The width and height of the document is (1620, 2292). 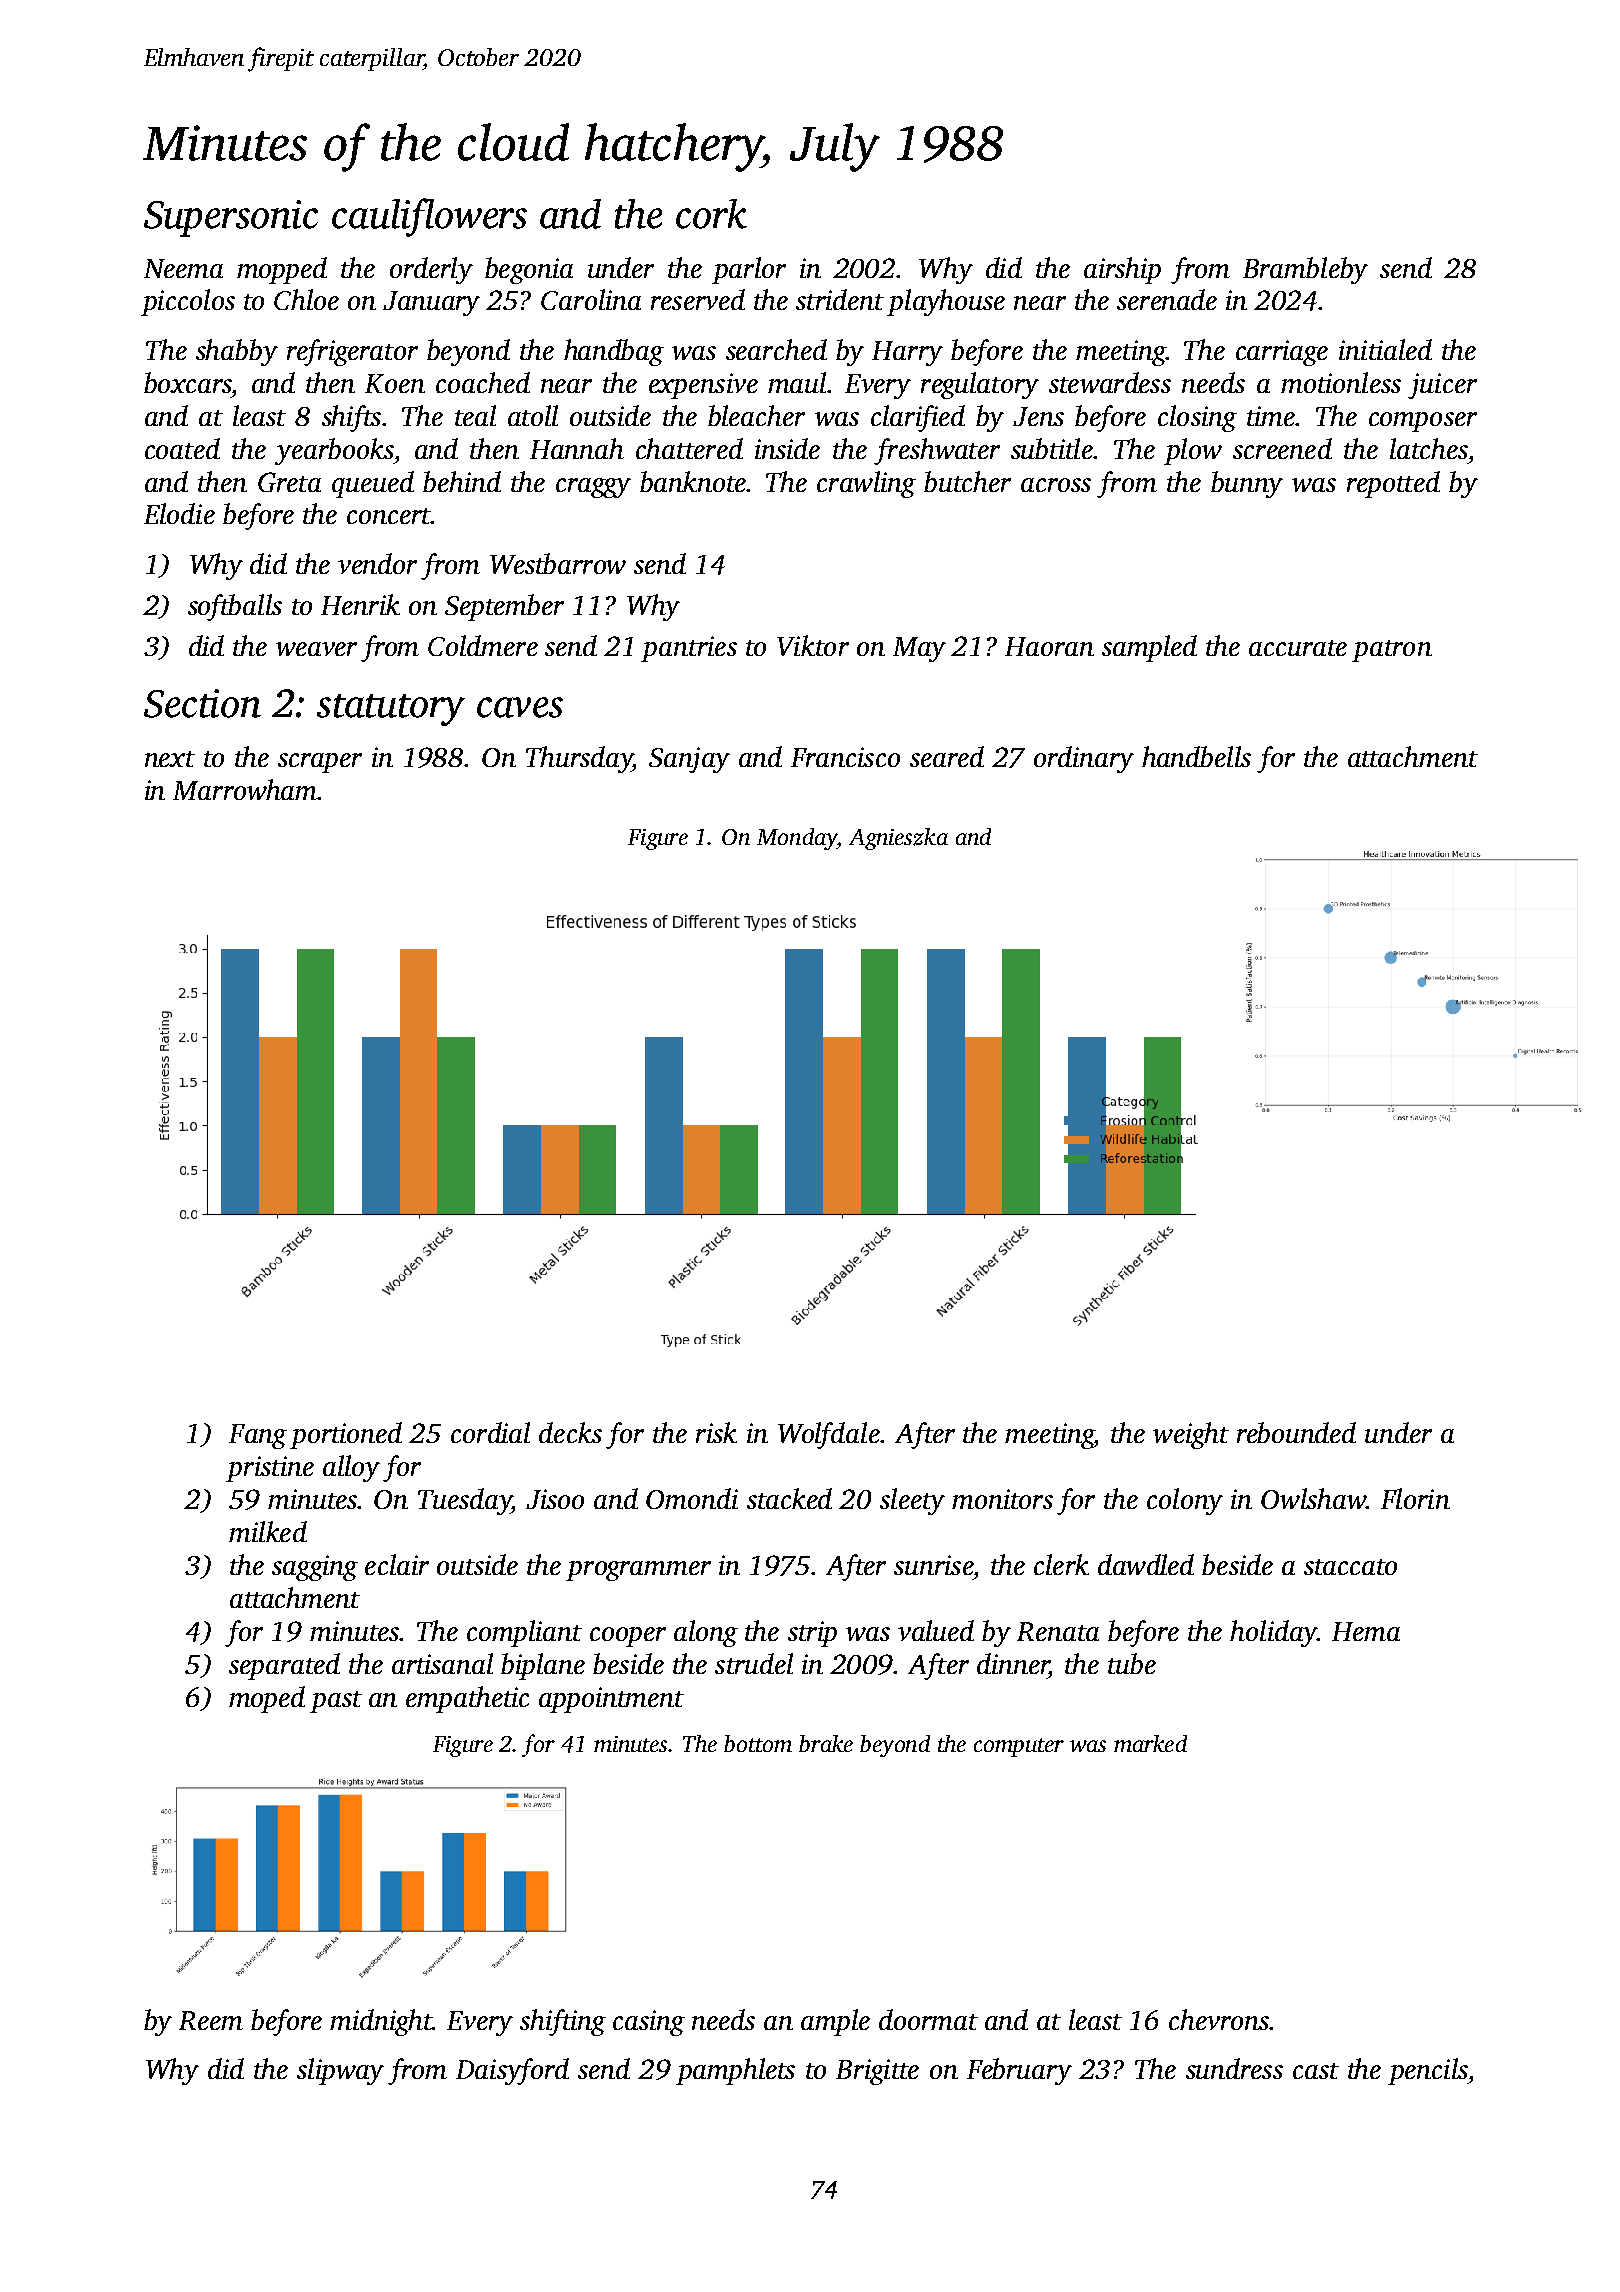 I want to click on handbells, so click(x=1196, y=756).
